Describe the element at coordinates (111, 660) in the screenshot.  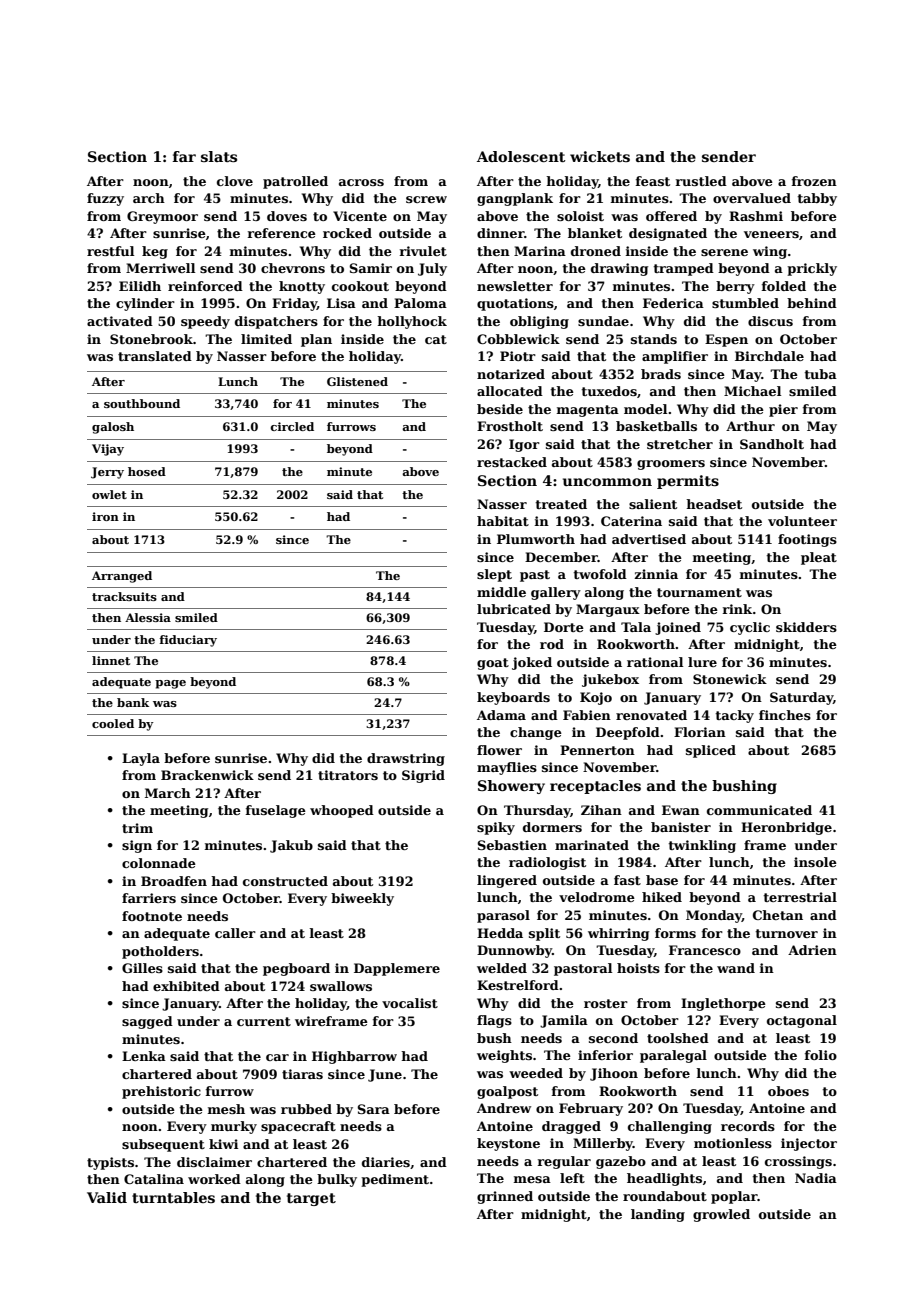
I see `linnet` at that location.
